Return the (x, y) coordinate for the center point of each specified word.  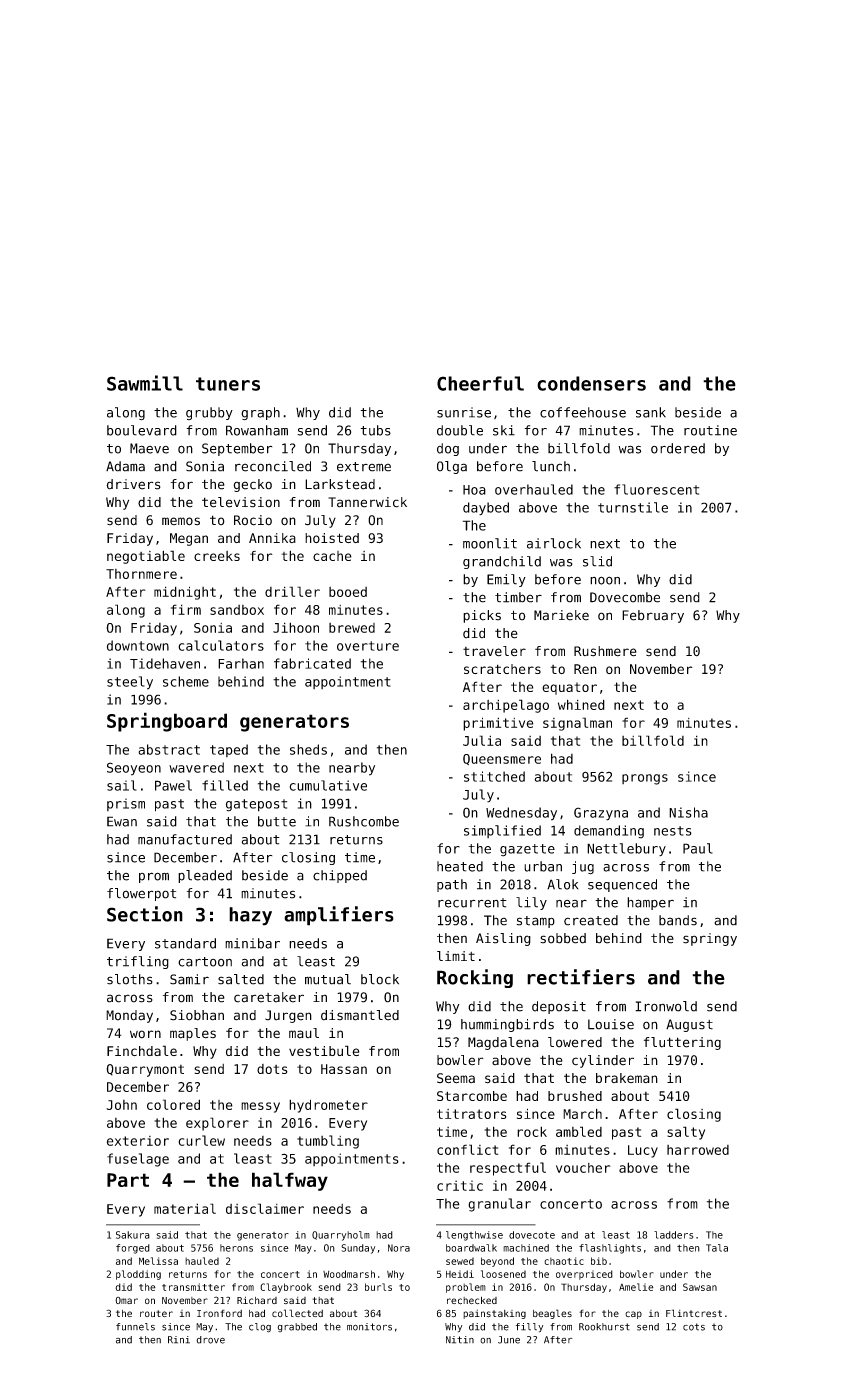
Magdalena (503, 1043)
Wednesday (521, 814)
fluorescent (656, 489)
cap (633, 1315)
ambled (579, 1131)
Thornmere (141, 574)
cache (332, 556)
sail (122, 785)
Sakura (133, 1235)
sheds (308, 749)
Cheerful (480, 383)
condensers (591, 383)
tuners (228, 384)
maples (193, 1034)
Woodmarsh (349, 1274)
